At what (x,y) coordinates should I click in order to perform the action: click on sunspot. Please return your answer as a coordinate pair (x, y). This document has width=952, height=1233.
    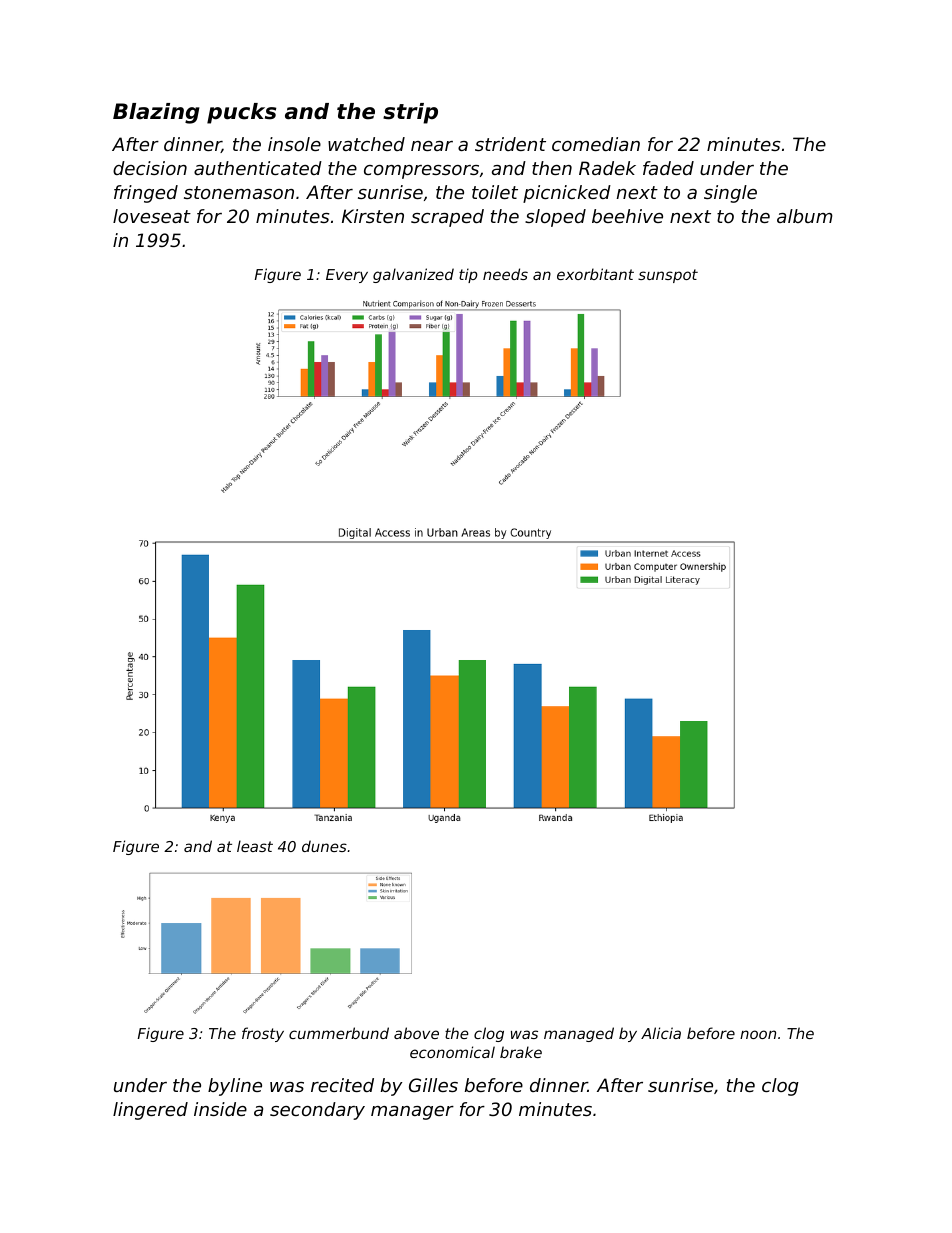
    Looking at the image, I should click on (668, 276).
